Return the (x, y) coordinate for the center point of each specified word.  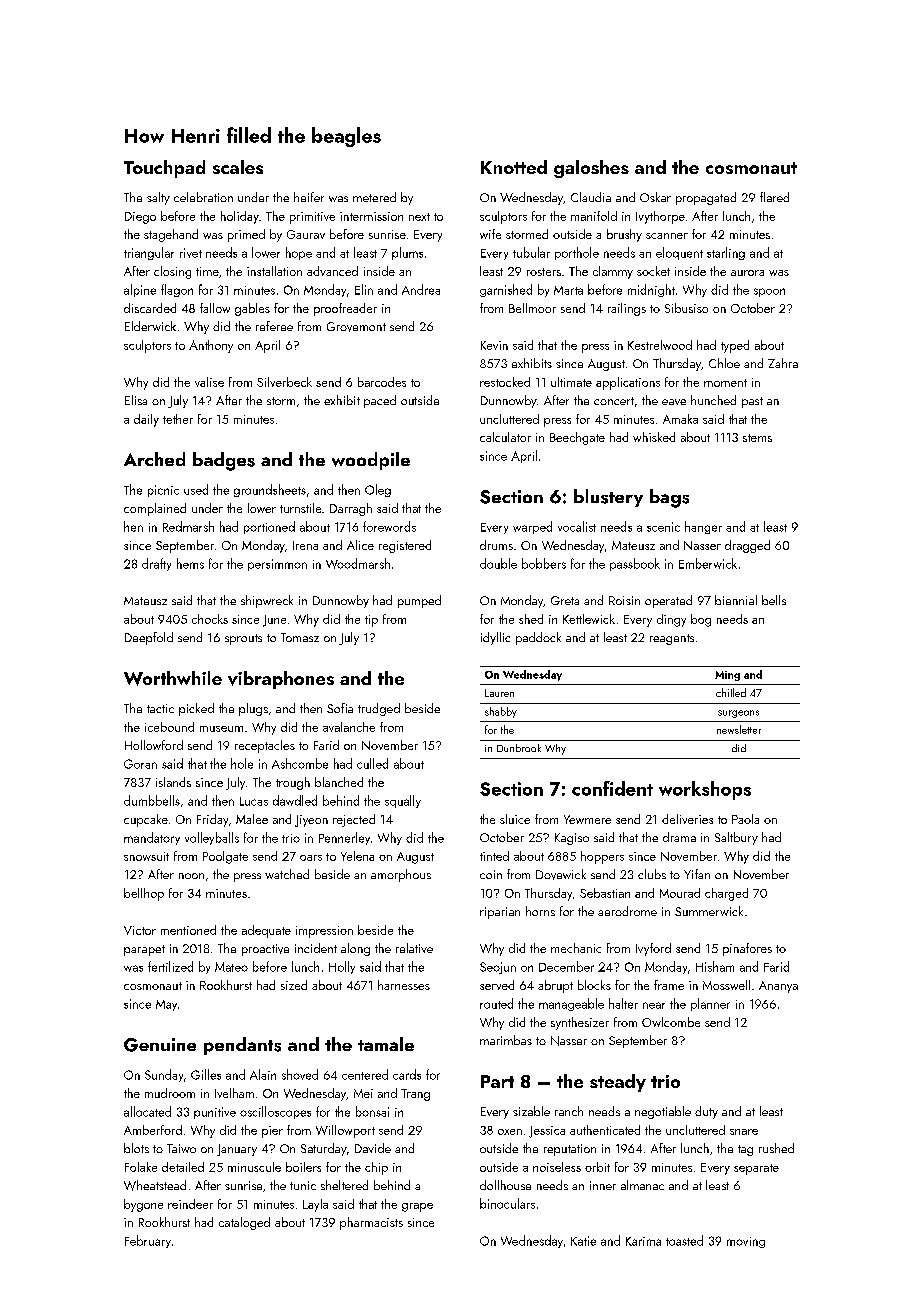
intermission (371, 216)
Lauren (499, 693)
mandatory (152, 838)
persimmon (277, 565)
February (148, 1241)
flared (774, 197)
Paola (745, 819)
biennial (736, 600)
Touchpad (164, 169)
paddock (538, 638)
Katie (583, 1241)
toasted (684, 1240)
